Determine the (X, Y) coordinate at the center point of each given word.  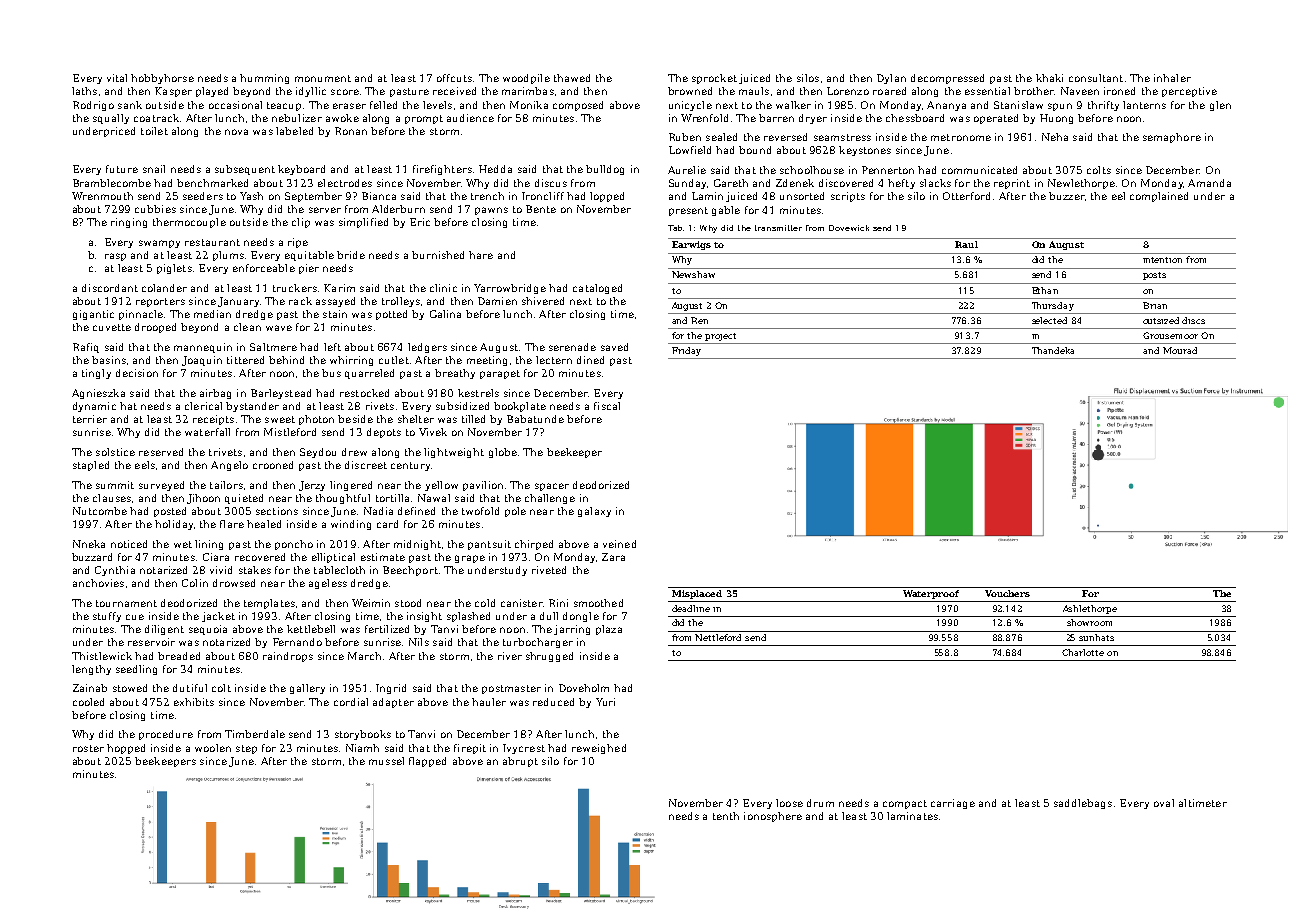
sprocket (714, 79)
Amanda (1209, 183)
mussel (386, 761)
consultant (1096, 78)
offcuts (454, 78)
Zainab (90, 688)
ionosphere (773, 817)
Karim (339, 288)
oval (1164, 803)
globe (503, 453)
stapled (91, 466)
